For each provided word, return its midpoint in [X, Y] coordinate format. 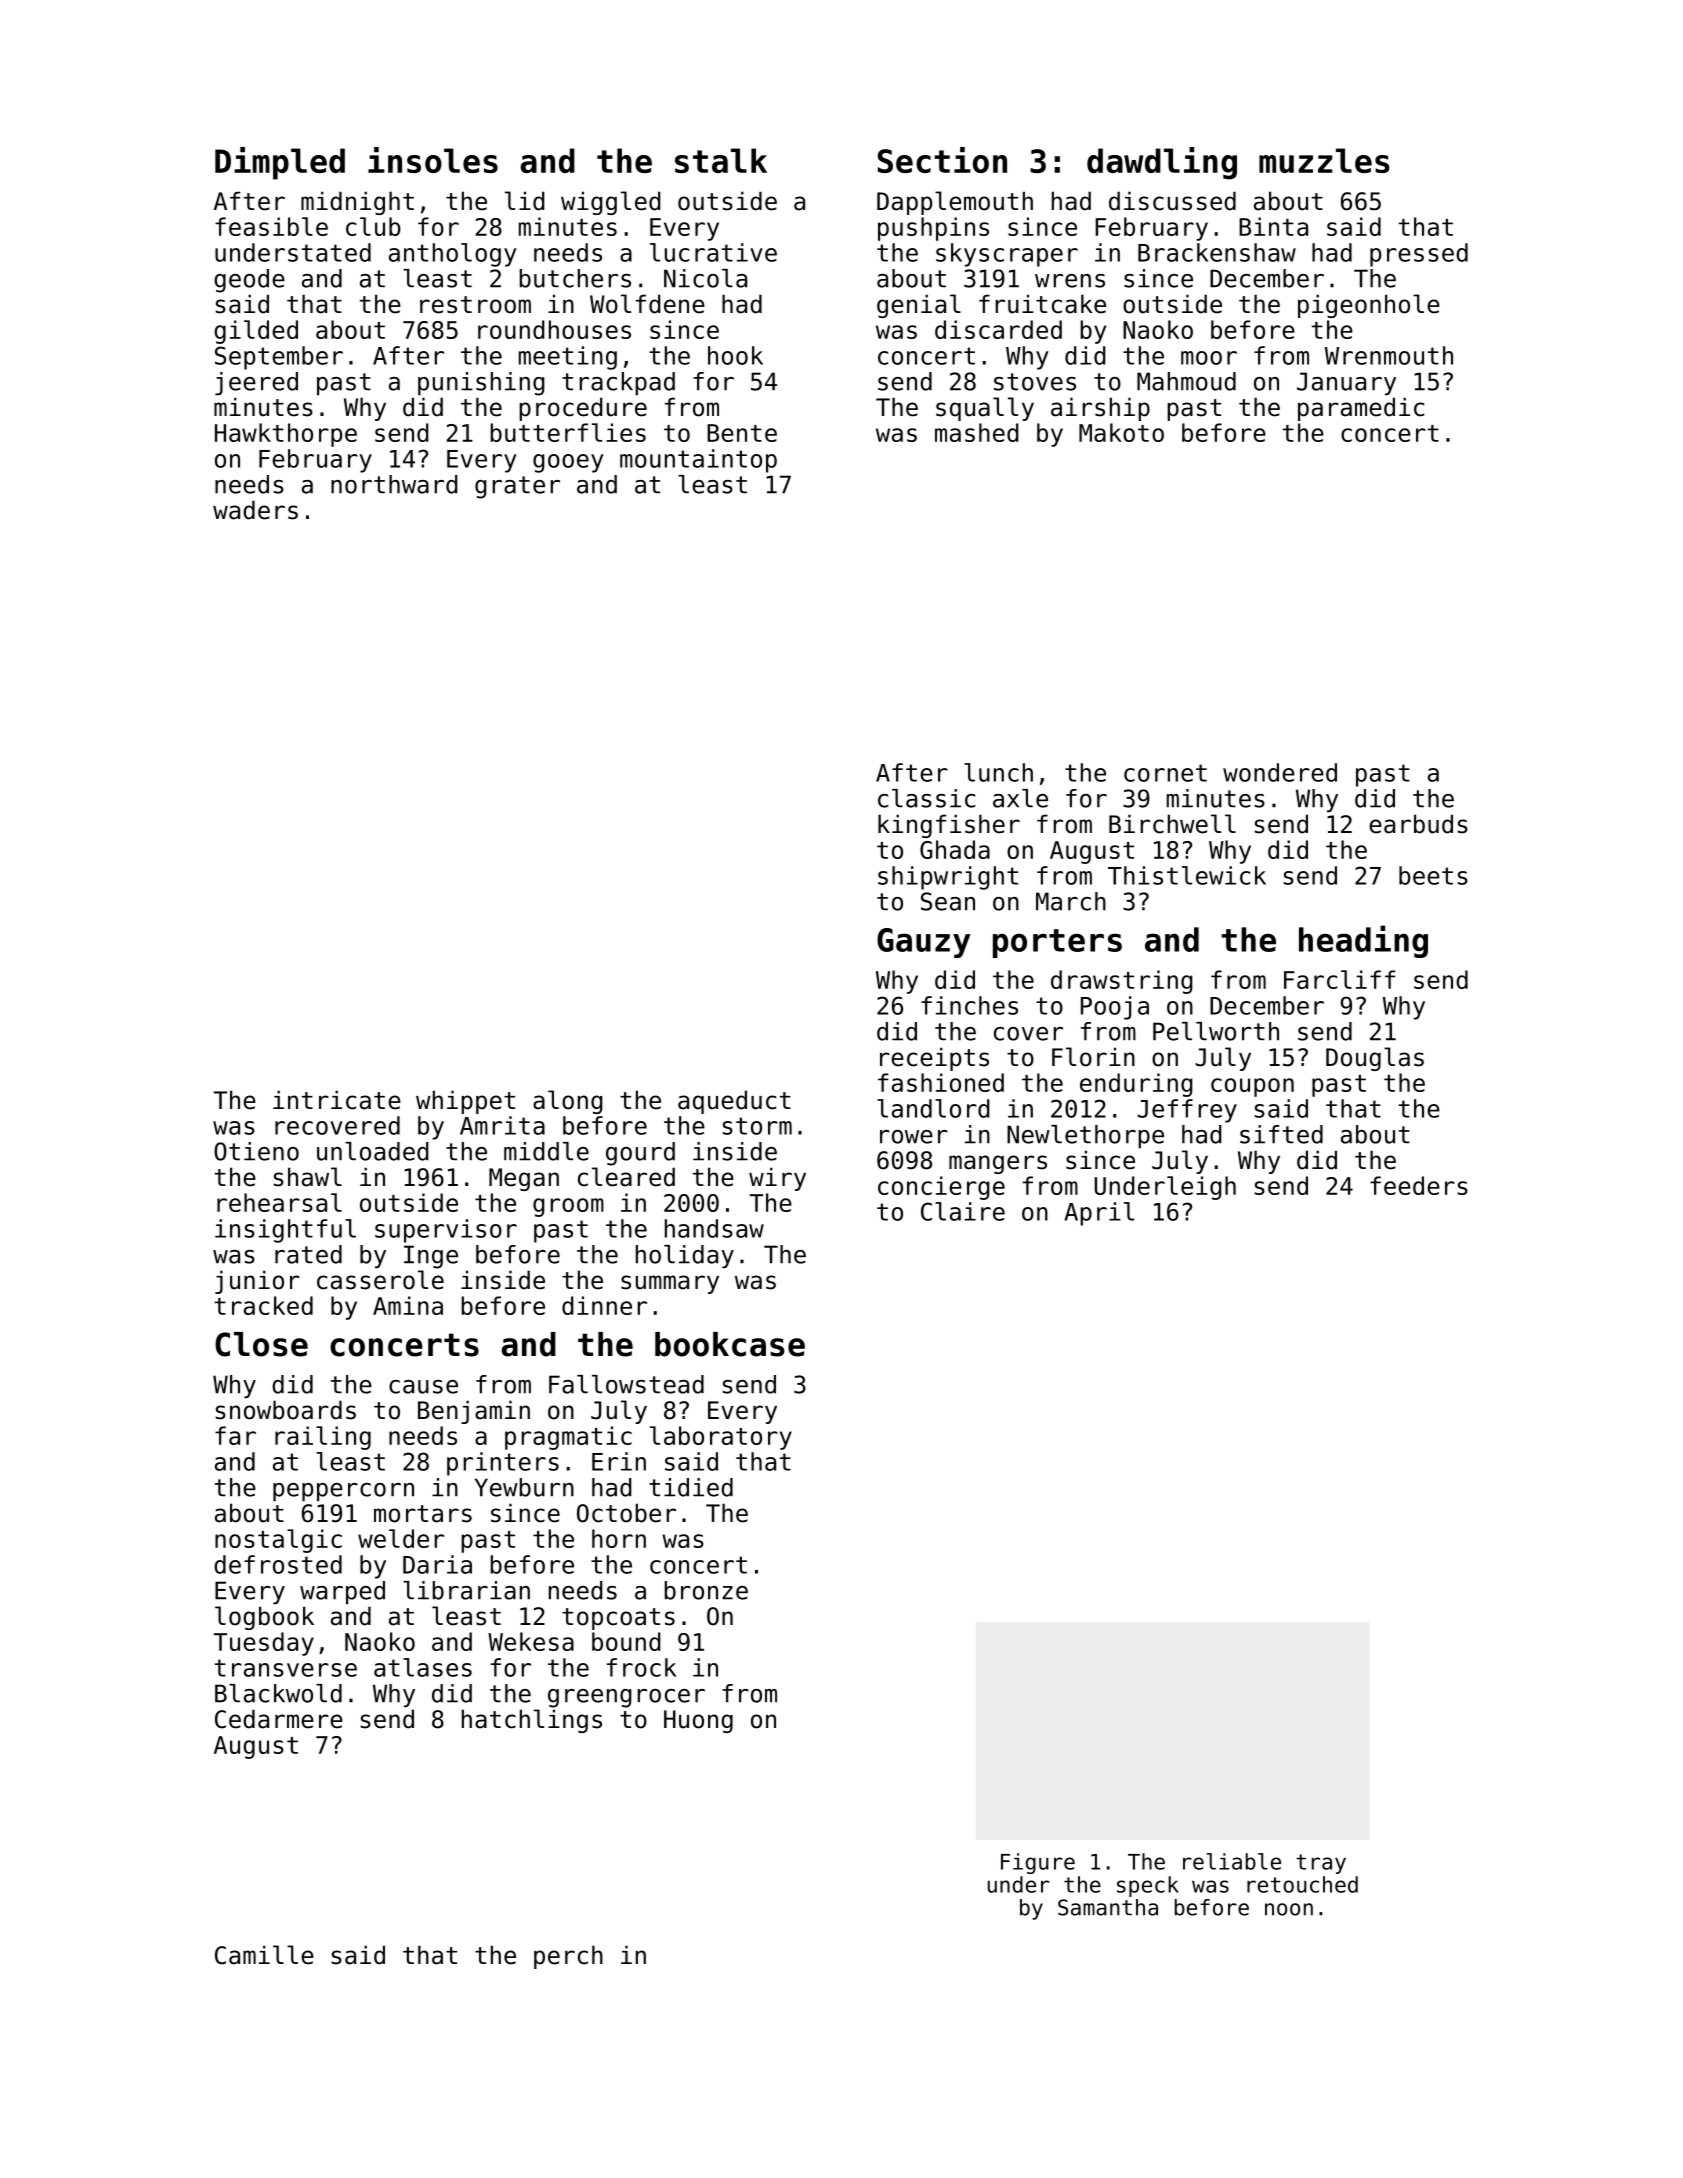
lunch [998, 772]
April [1099, 1214]
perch [568, 1957]
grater [517, 487]
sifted [1281, 1134]
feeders [1419, 1185]
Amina [408, 1305]
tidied [691, 1487]
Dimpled [280, 163]
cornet [1165, 773]
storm [757, 1126]
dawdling [1162, 163]
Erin [619, 1461]
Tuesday [264, 1644]
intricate [337, 1100]
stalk [721, 160]
